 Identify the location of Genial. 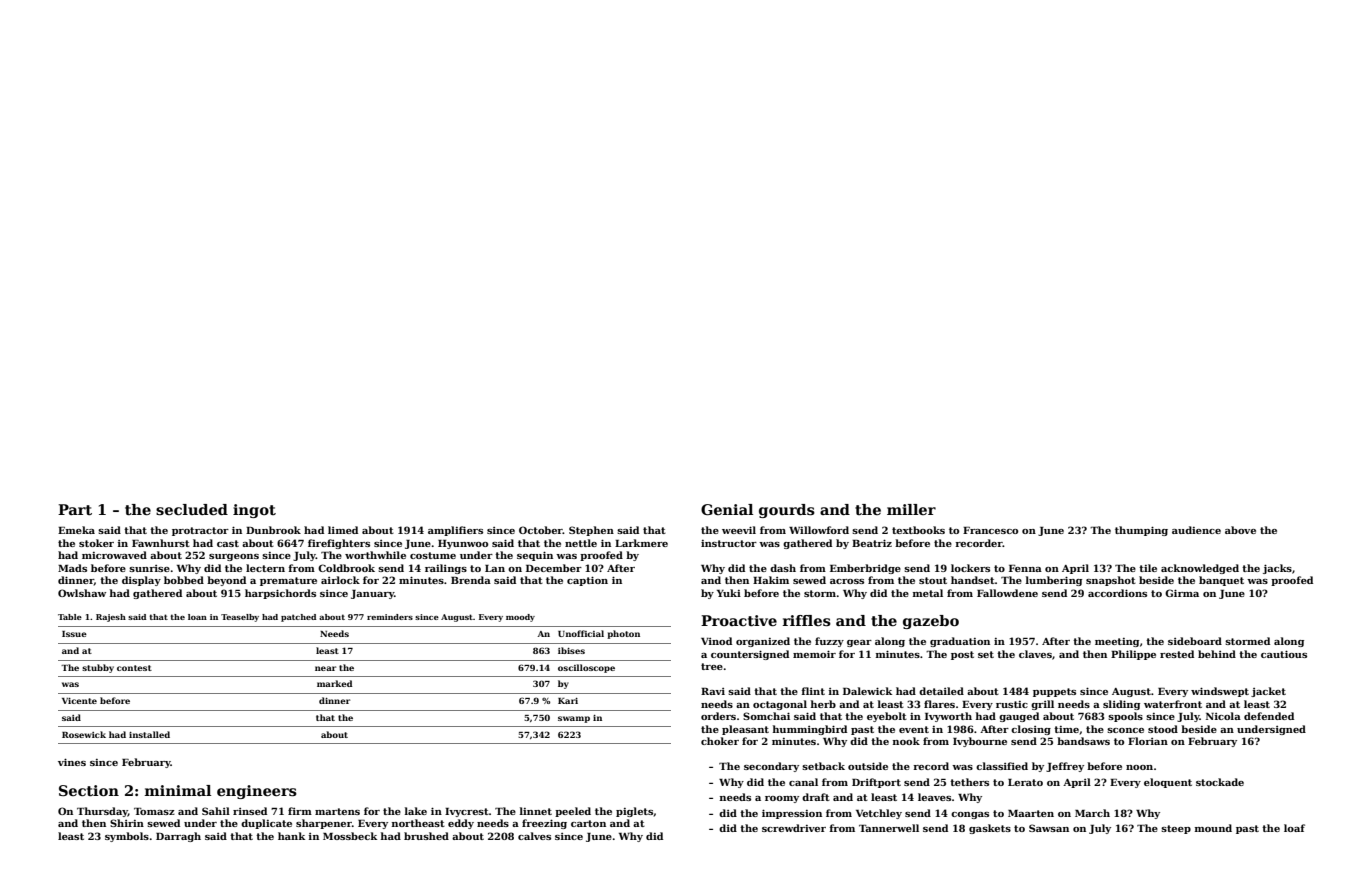
(727, 509).
